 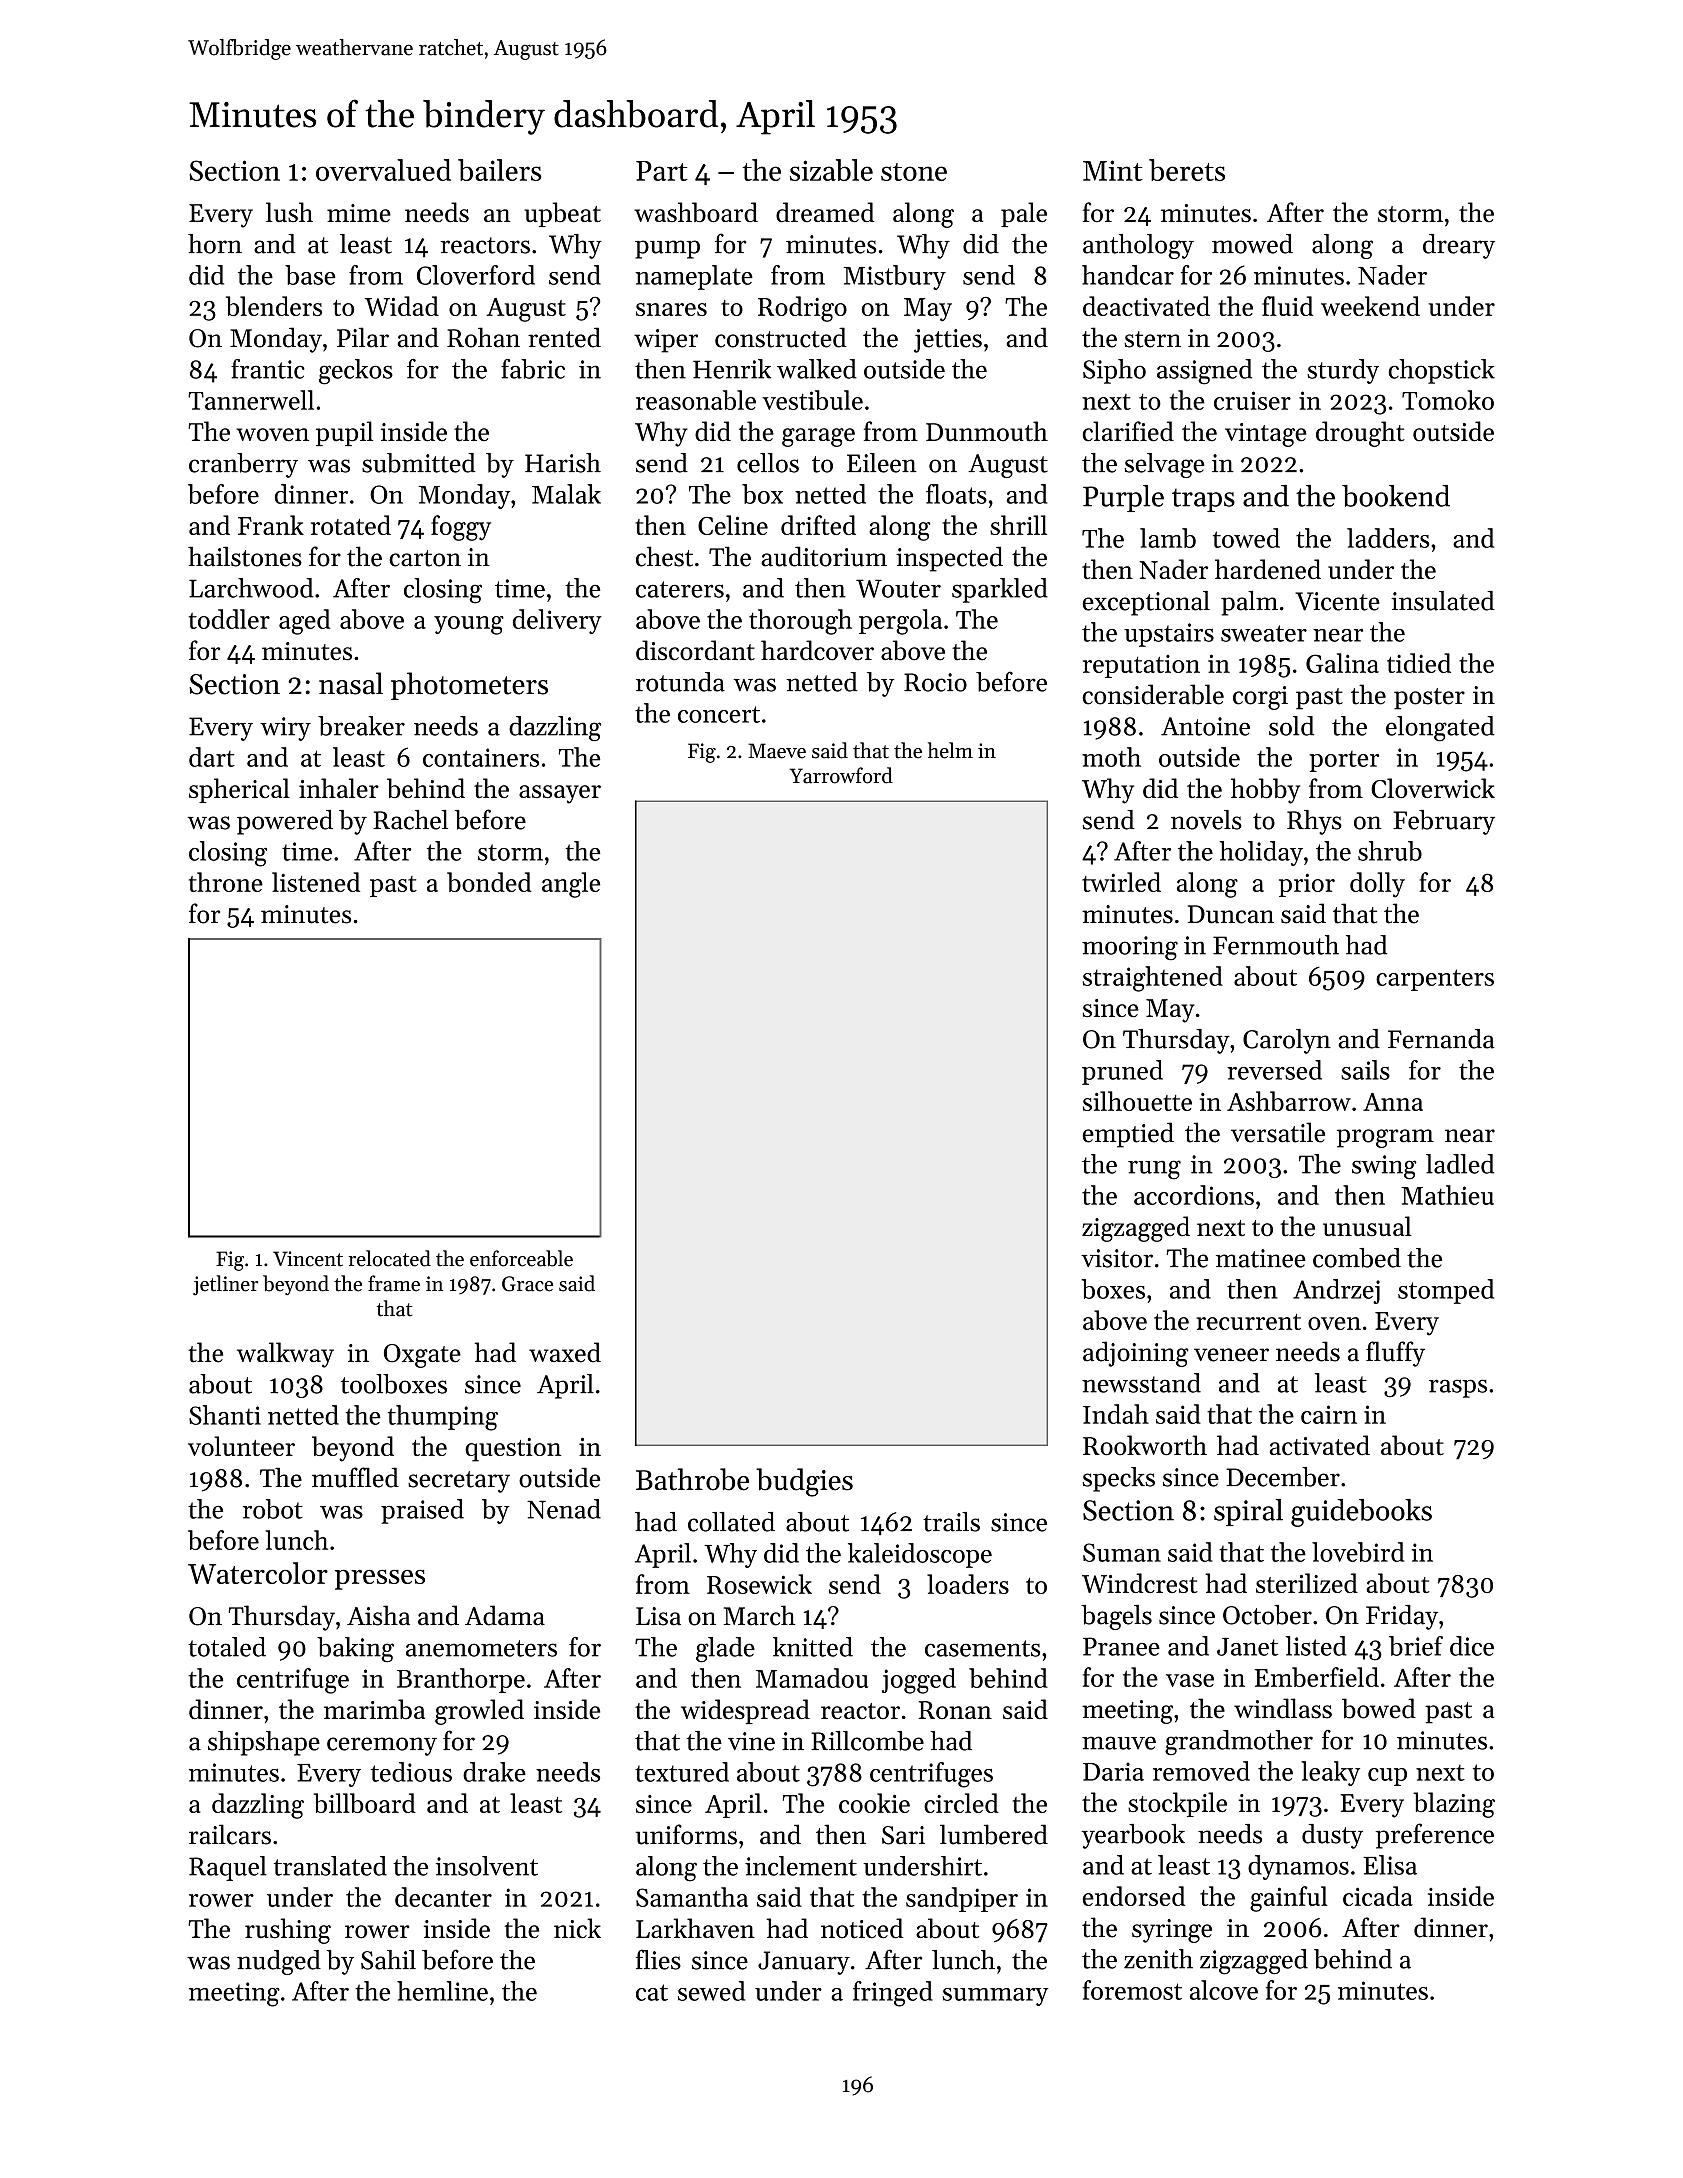 I want to click on elongated, so click(x=1440, y=728).
